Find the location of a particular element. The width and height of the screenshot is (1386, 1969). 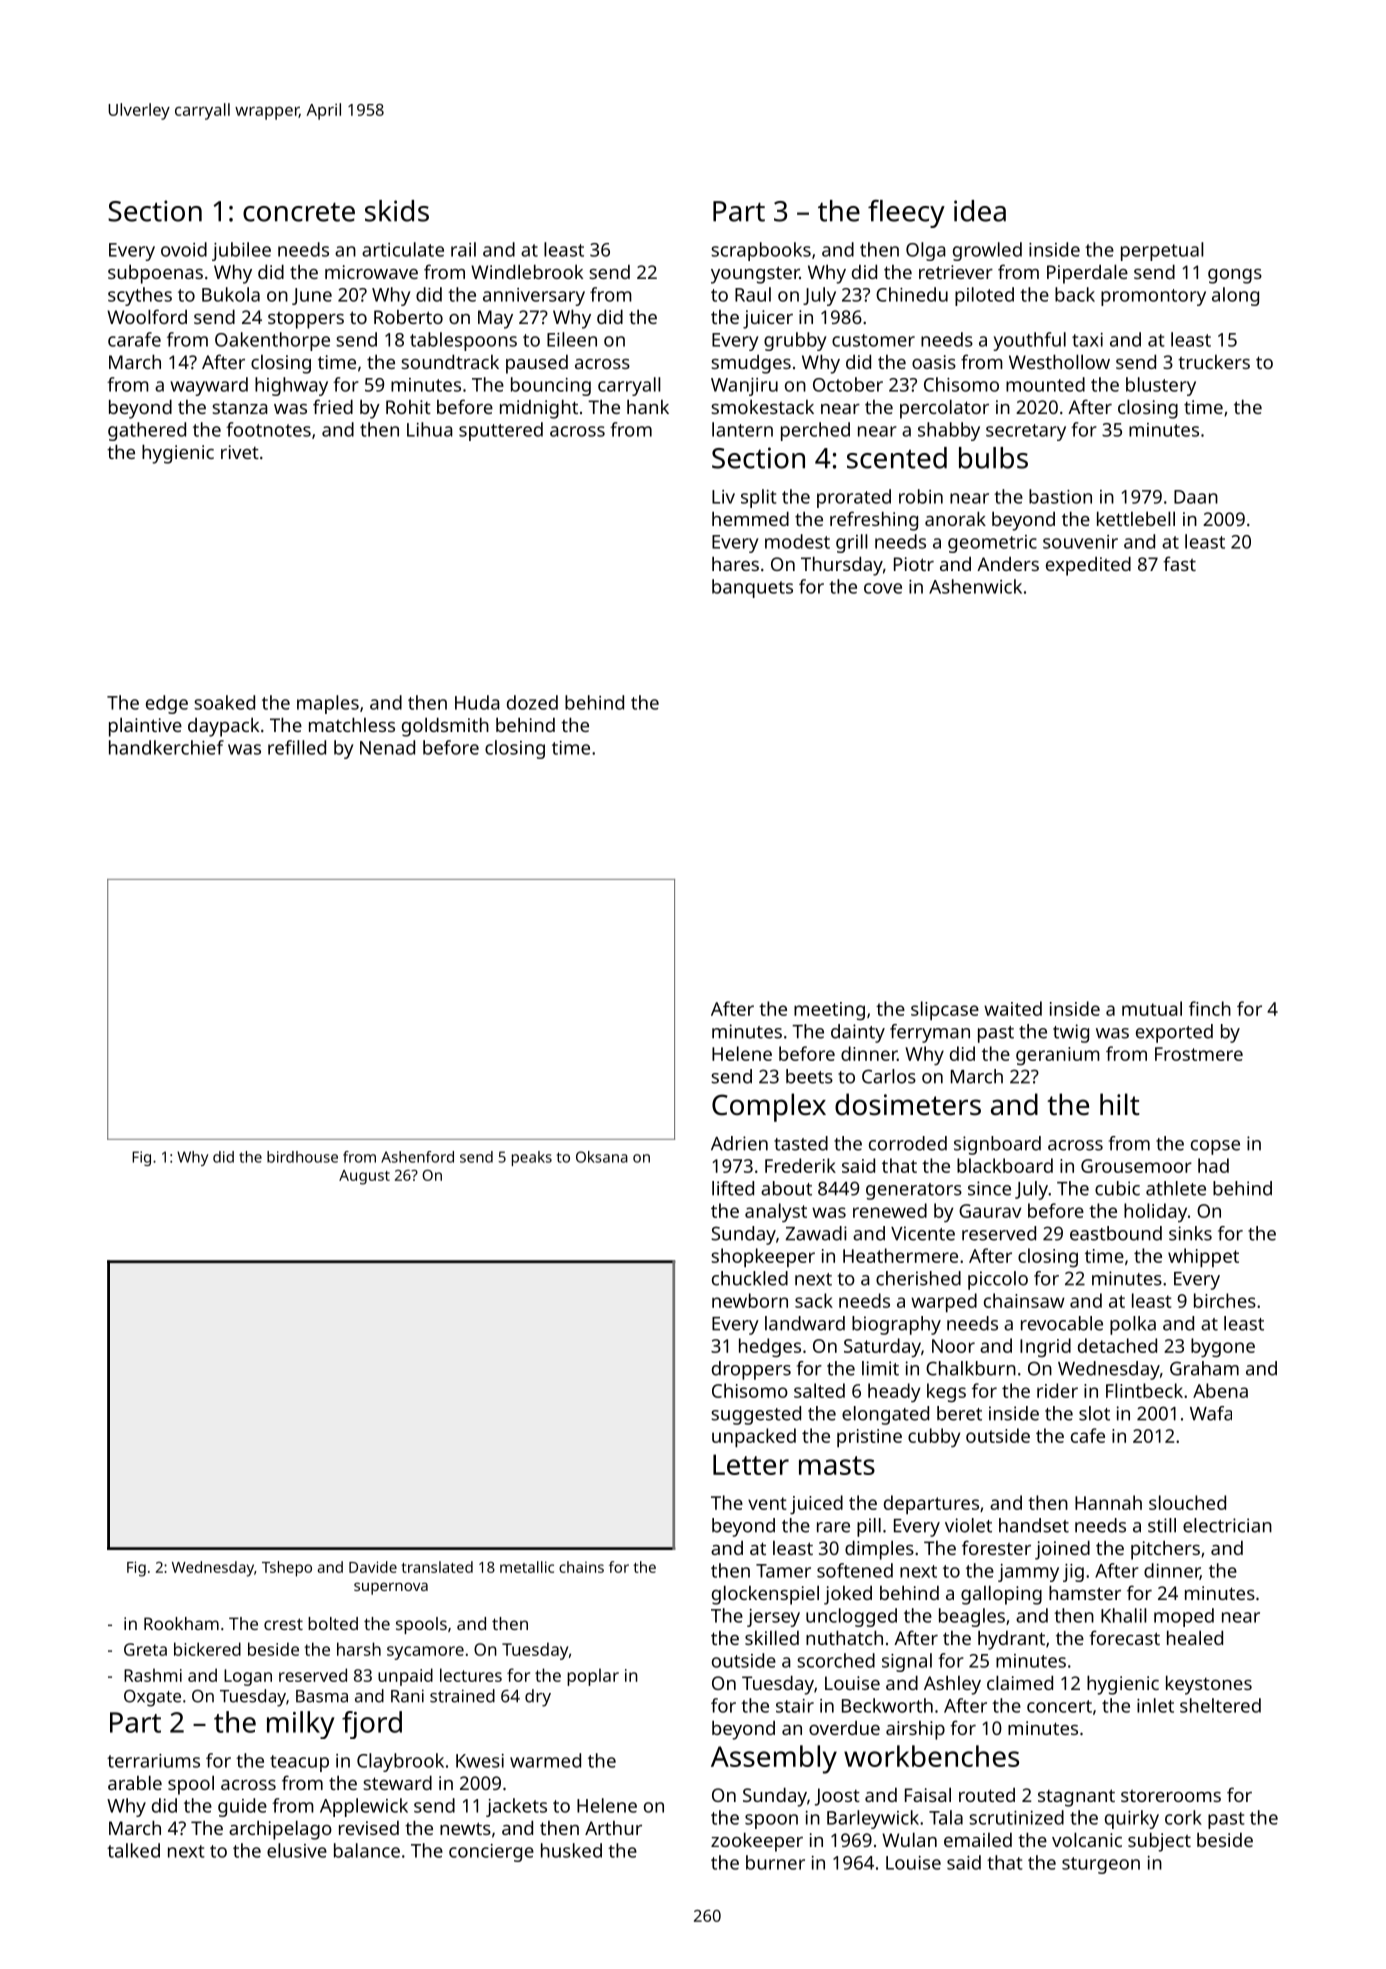

Wulan is located at coordinates (909, 1839).
